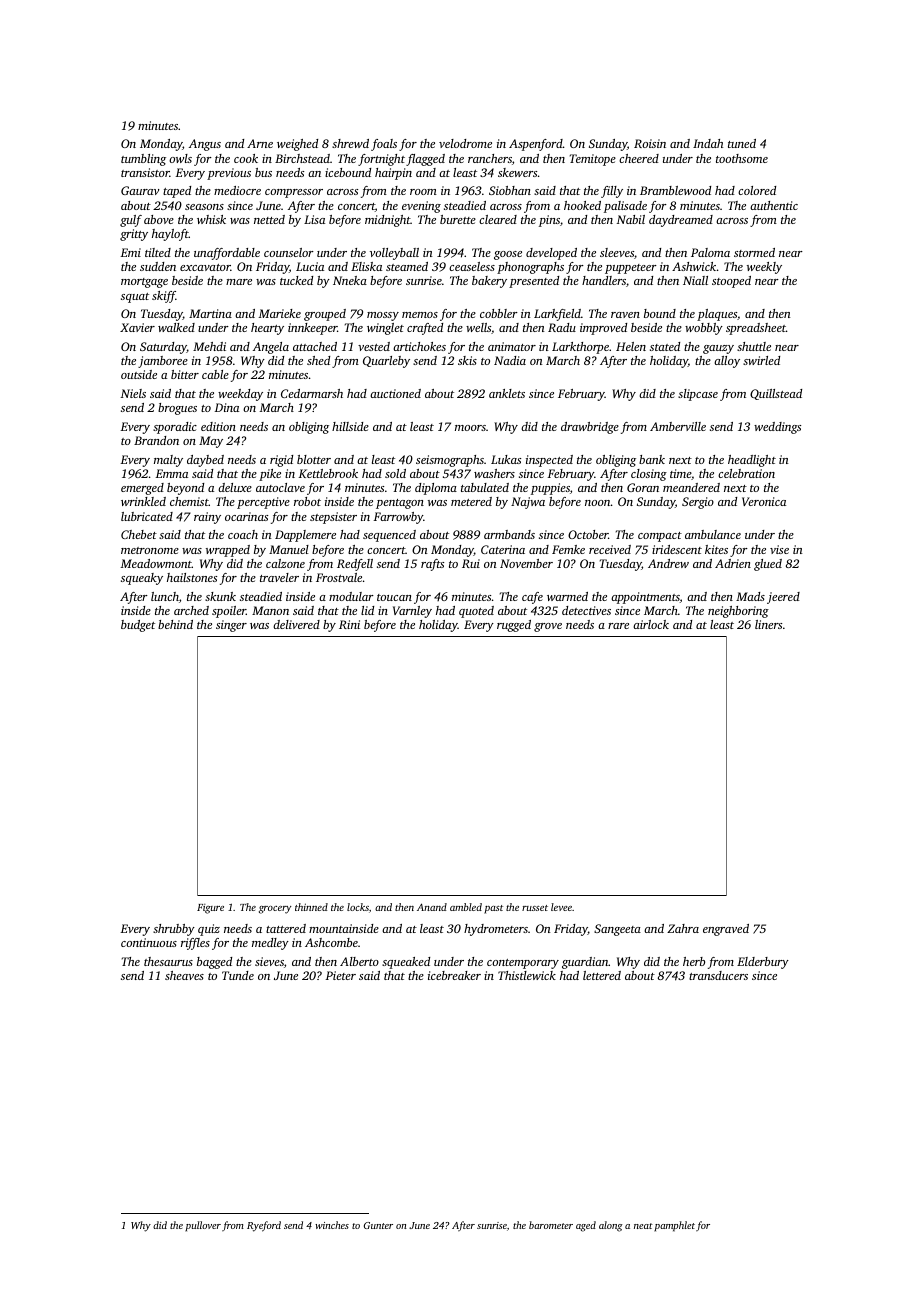 The width and height of the image is (924, 1314). I want to click on Elderbury, so click(763, 963).
